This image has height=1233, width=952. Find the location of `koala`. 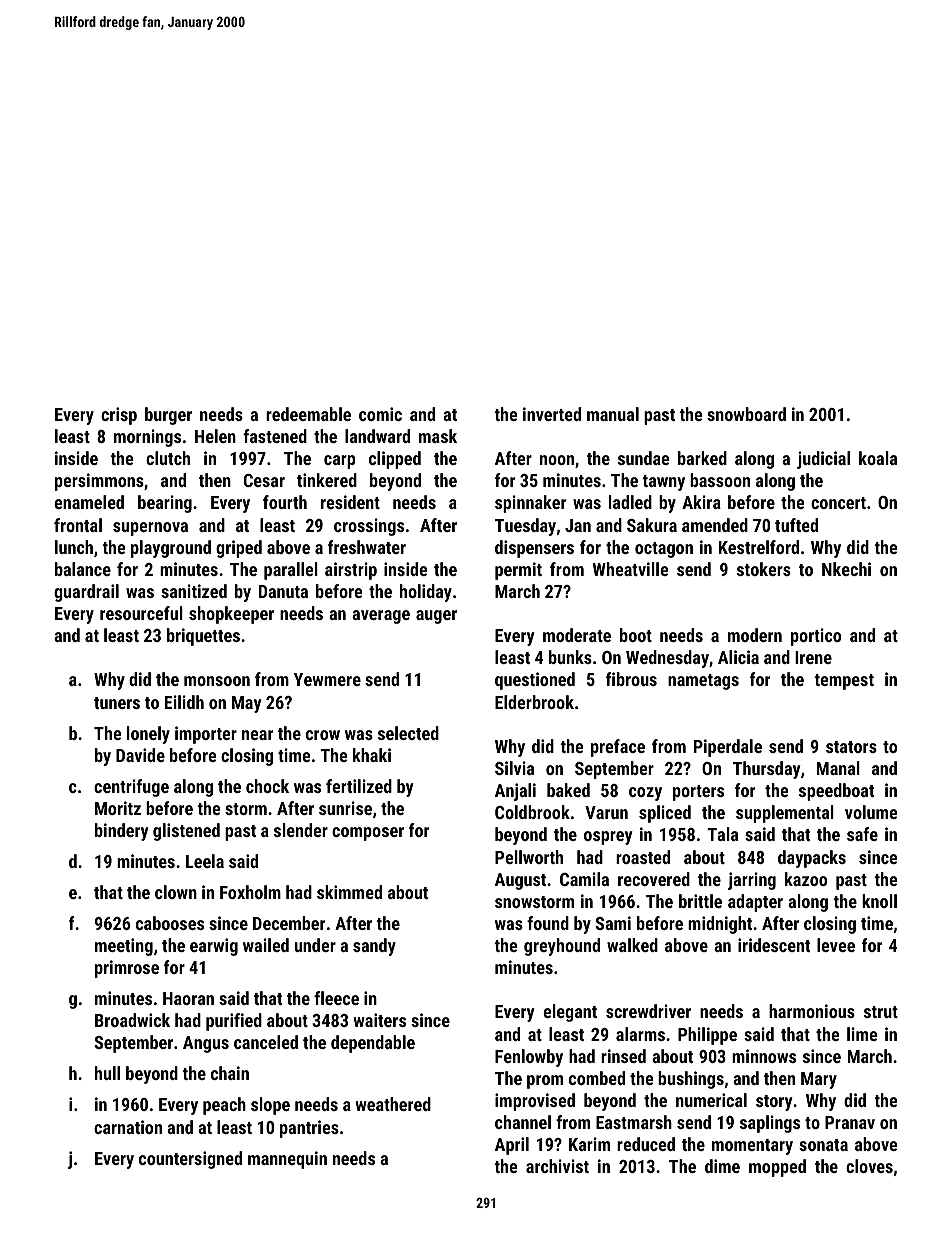

koala is located at coordinates (878, 458).
